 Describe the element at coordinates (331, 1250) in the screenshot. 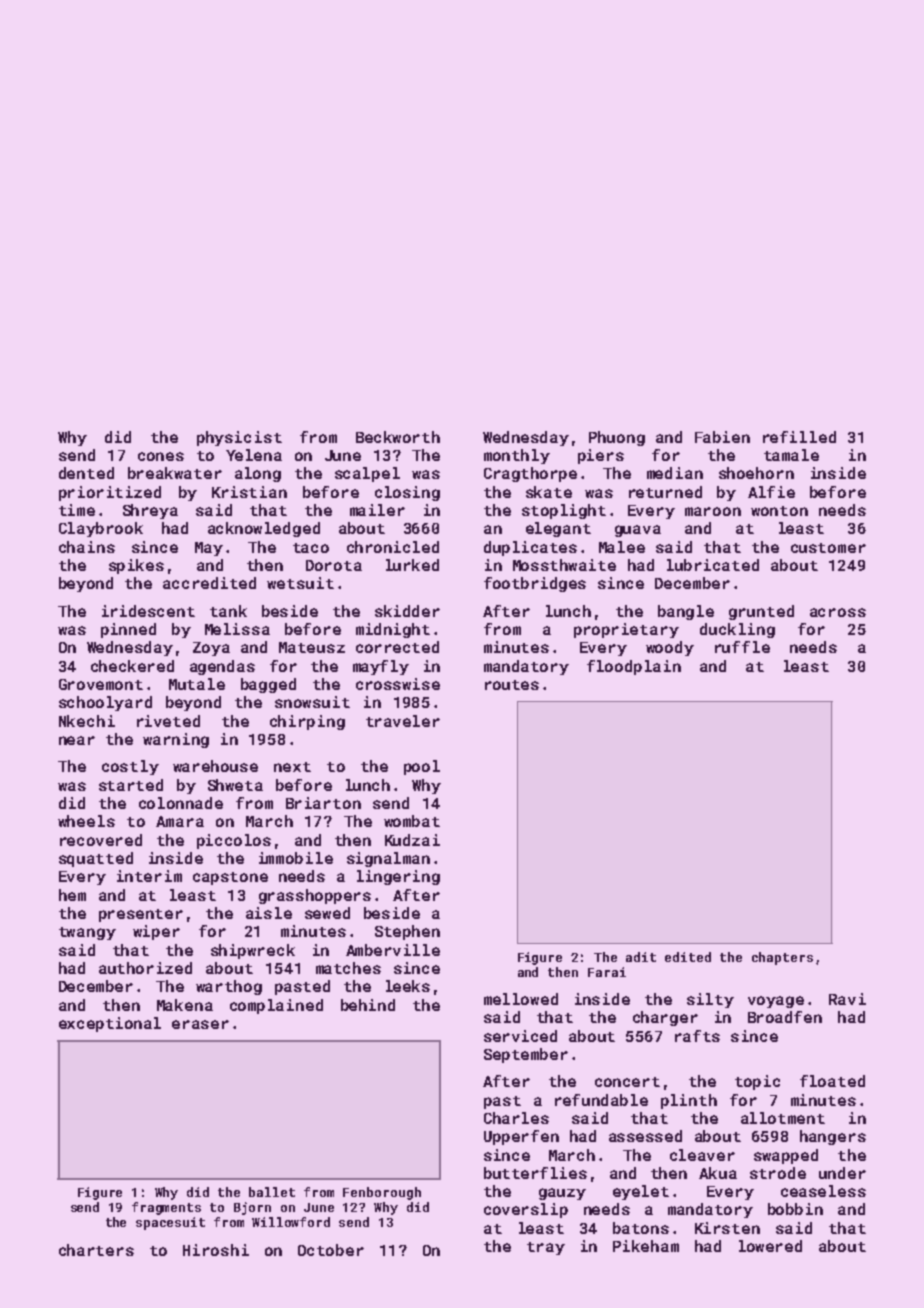

I see `October` at that location.
